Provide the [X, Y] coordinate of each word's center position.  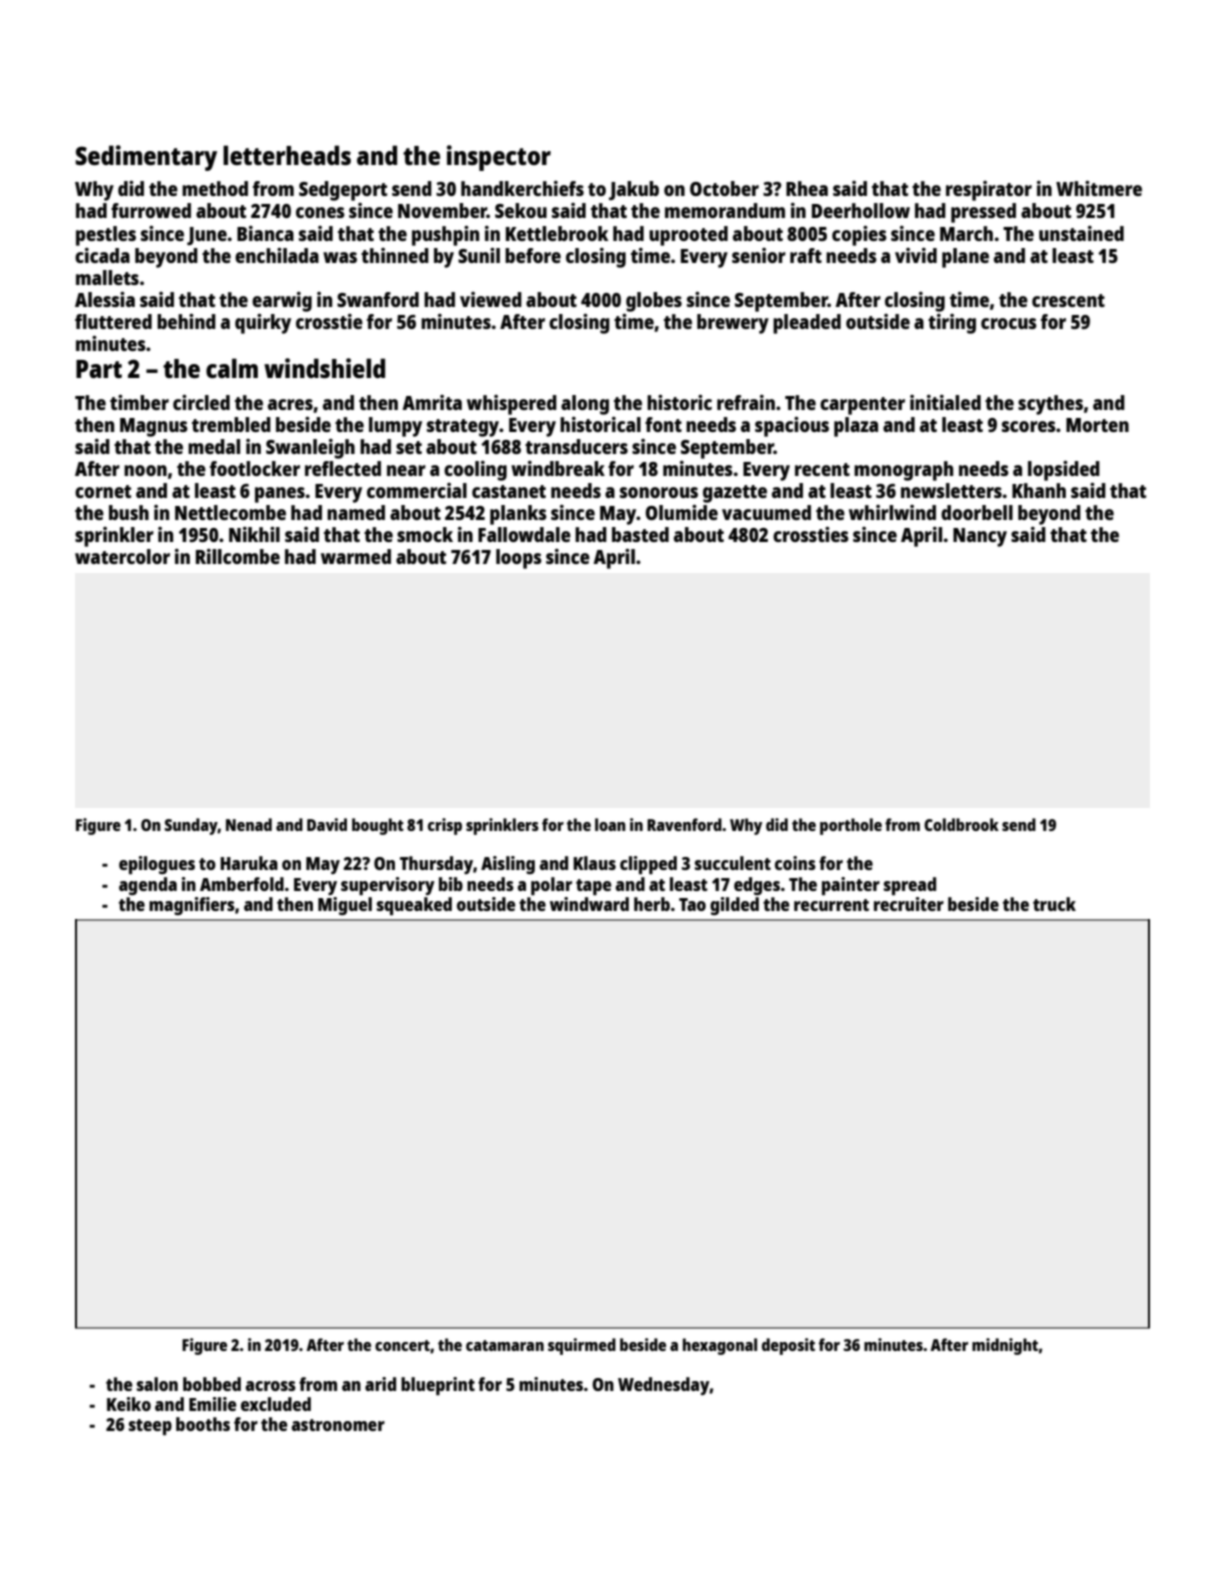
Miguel [345, 906]
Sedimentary [146, 158]
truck [1054, 904]
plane [965, 258]
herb [652, 904]
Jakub [634, 190]
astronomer [338, 1425]
